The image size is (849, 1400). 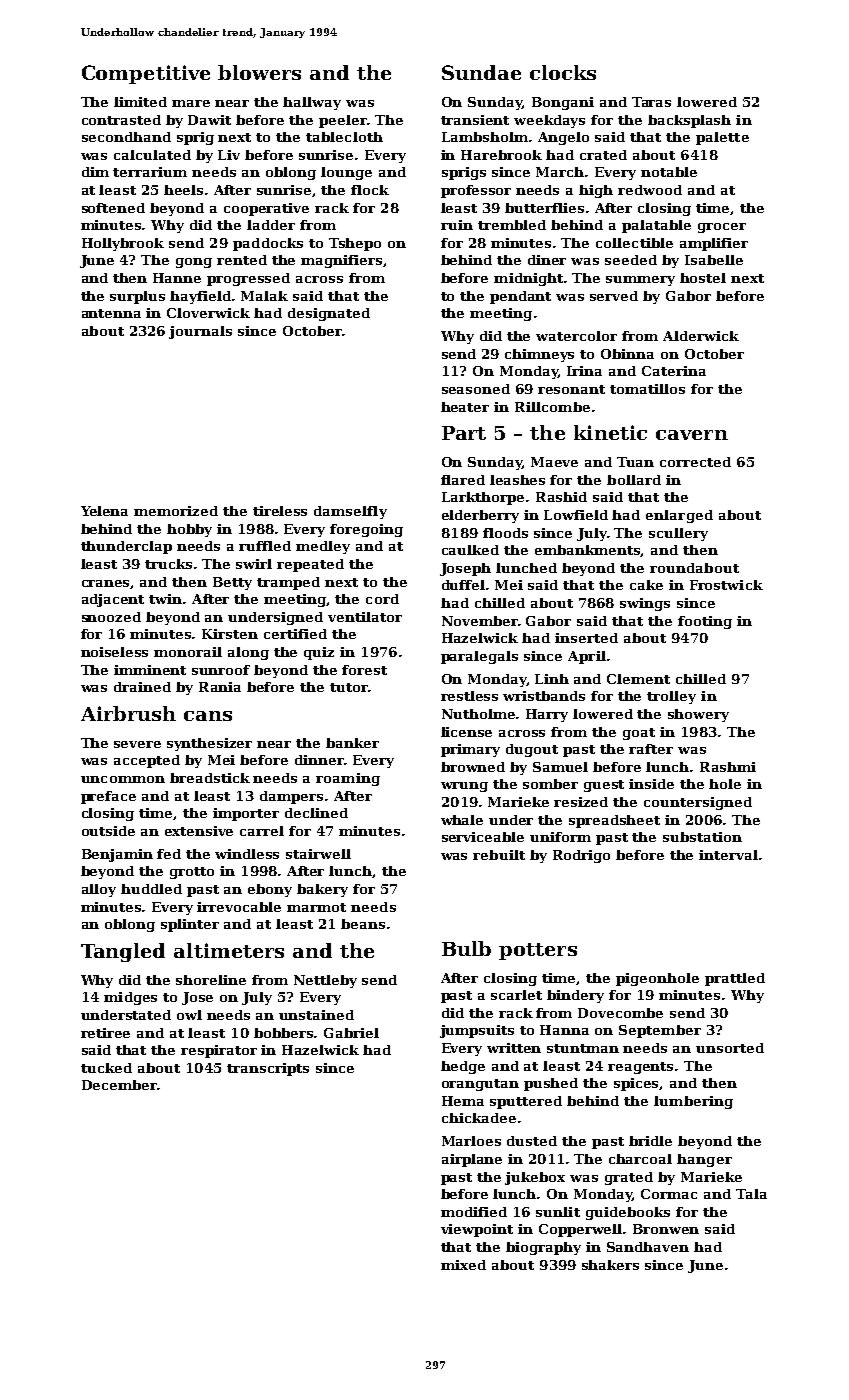 What do you see at coordinates (480, 621) in the document?
I see `November` at bounding box center [480, 621].
